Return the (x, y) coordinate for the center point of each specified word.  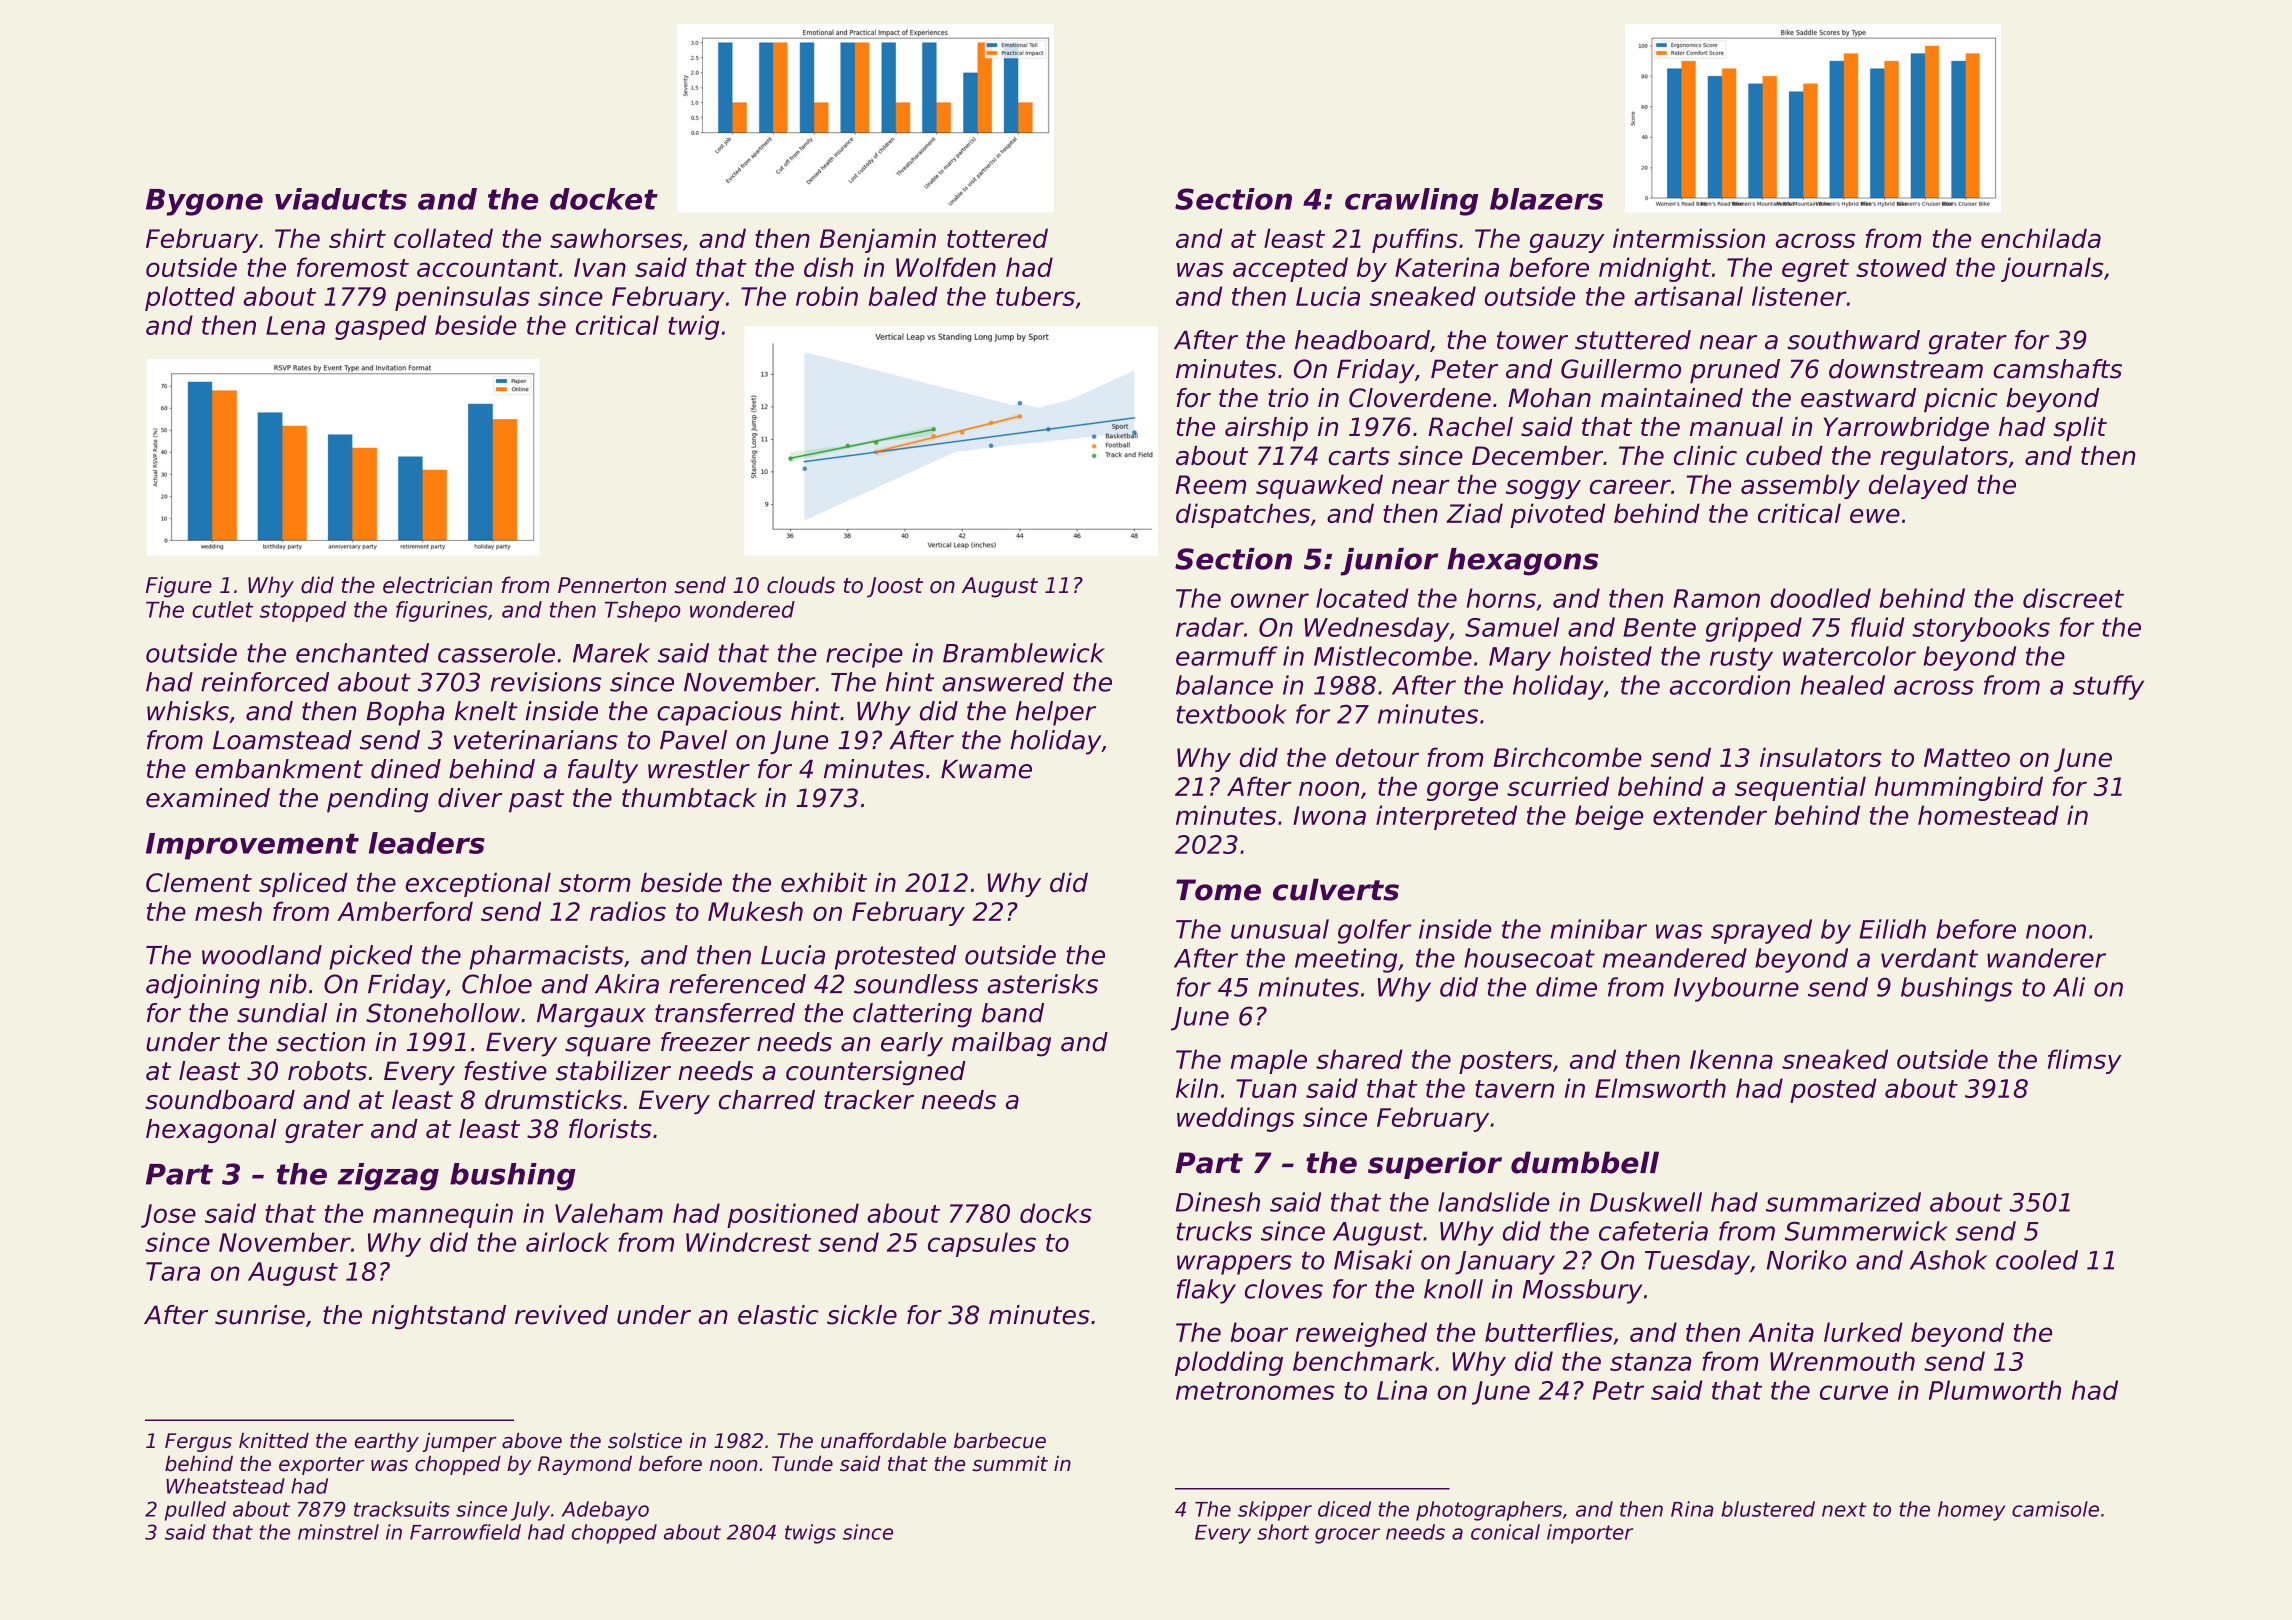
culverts (1336, 889)
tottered (997, 238)
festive (505, 1071)
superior (1435, 1165)
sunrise (260, 1315)
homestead (1988, 815)
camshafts (2057, 369)
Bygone (204, 202)
